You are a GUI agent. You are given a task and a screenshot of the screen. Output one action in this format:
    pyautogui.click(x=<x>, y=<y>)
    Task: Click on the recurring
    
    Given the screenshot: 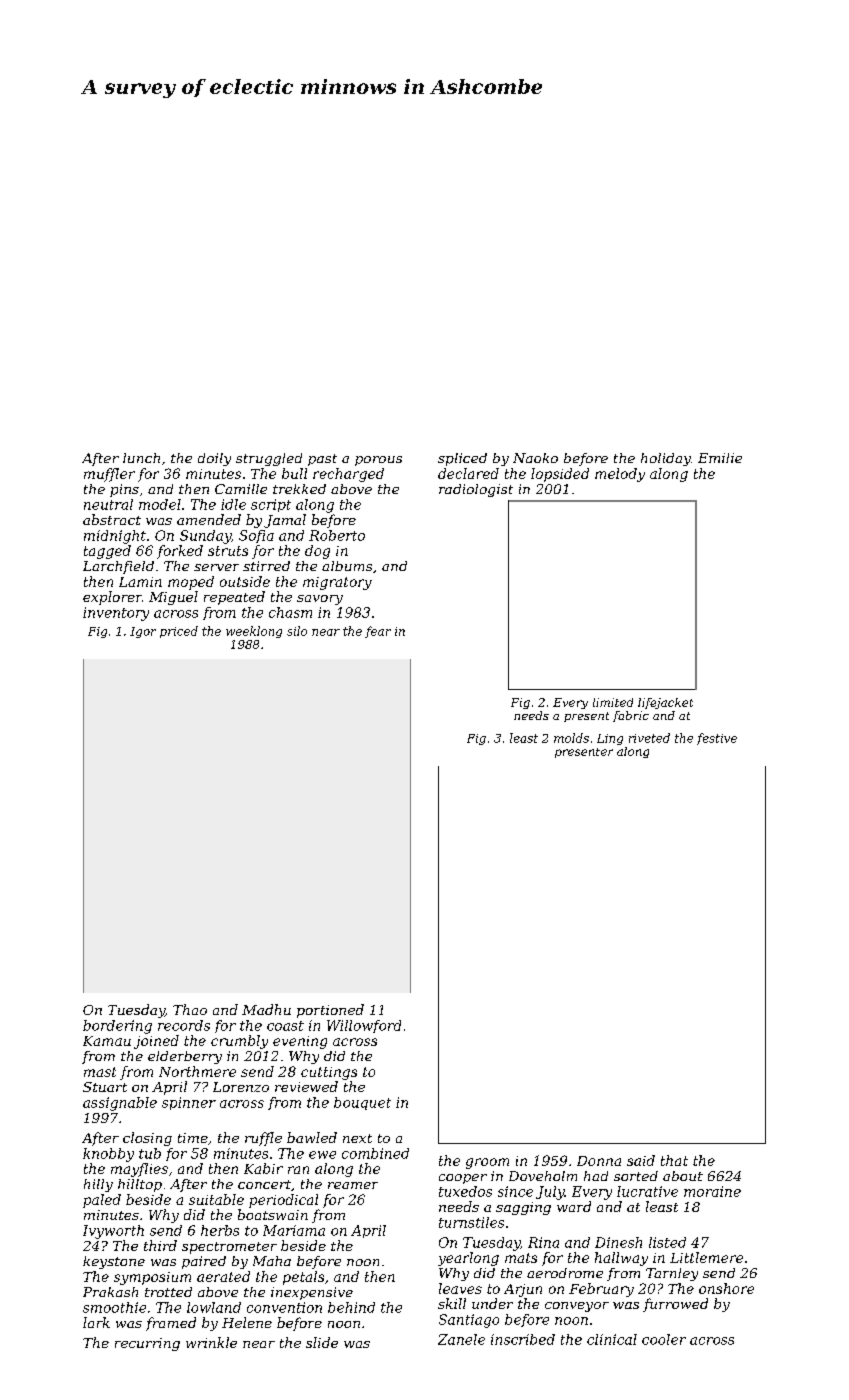 What is the action you would take?
    pyautogui.click(x=147, y=1344)
